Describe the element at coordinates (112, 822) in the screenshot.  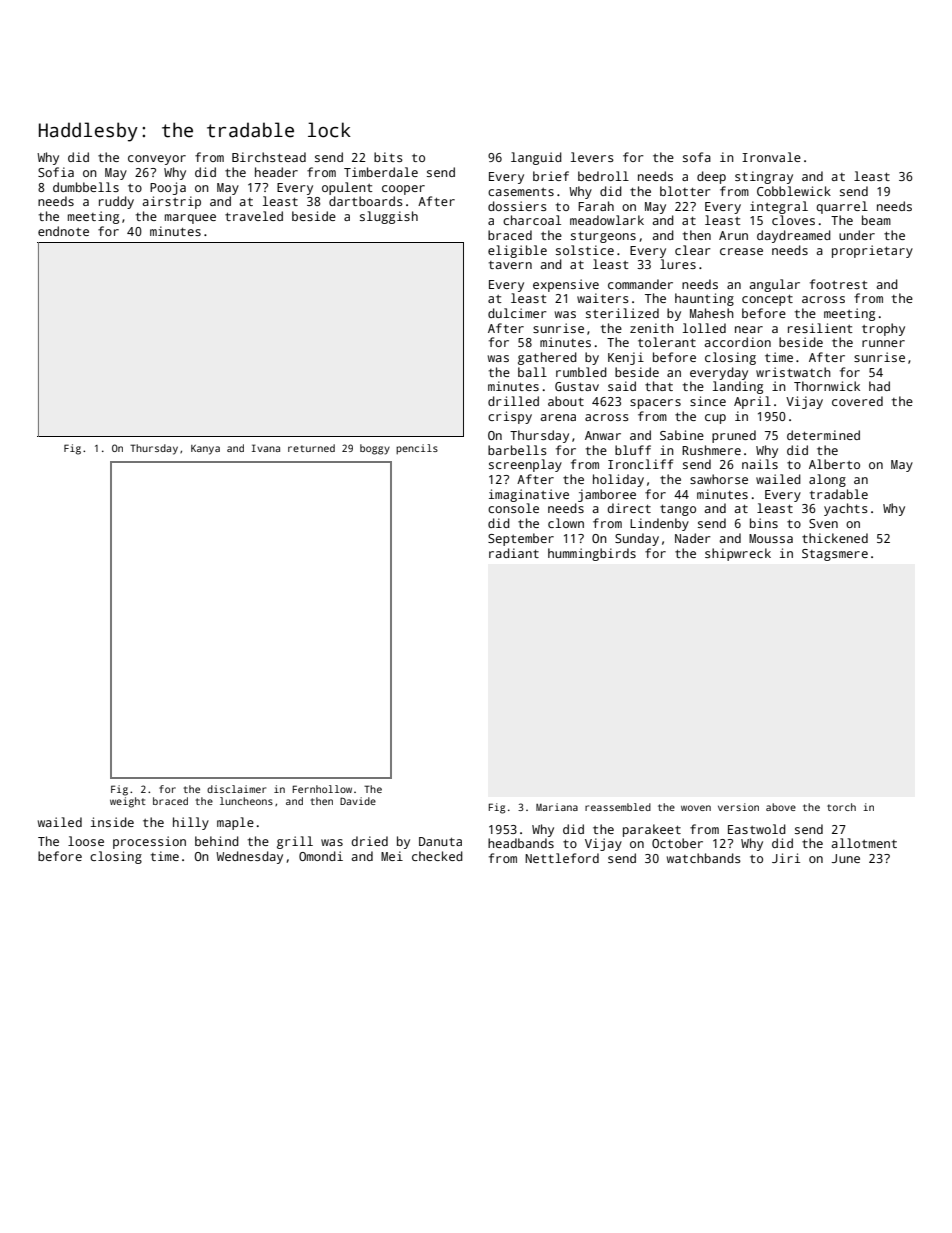
I see `inside` at that location.
